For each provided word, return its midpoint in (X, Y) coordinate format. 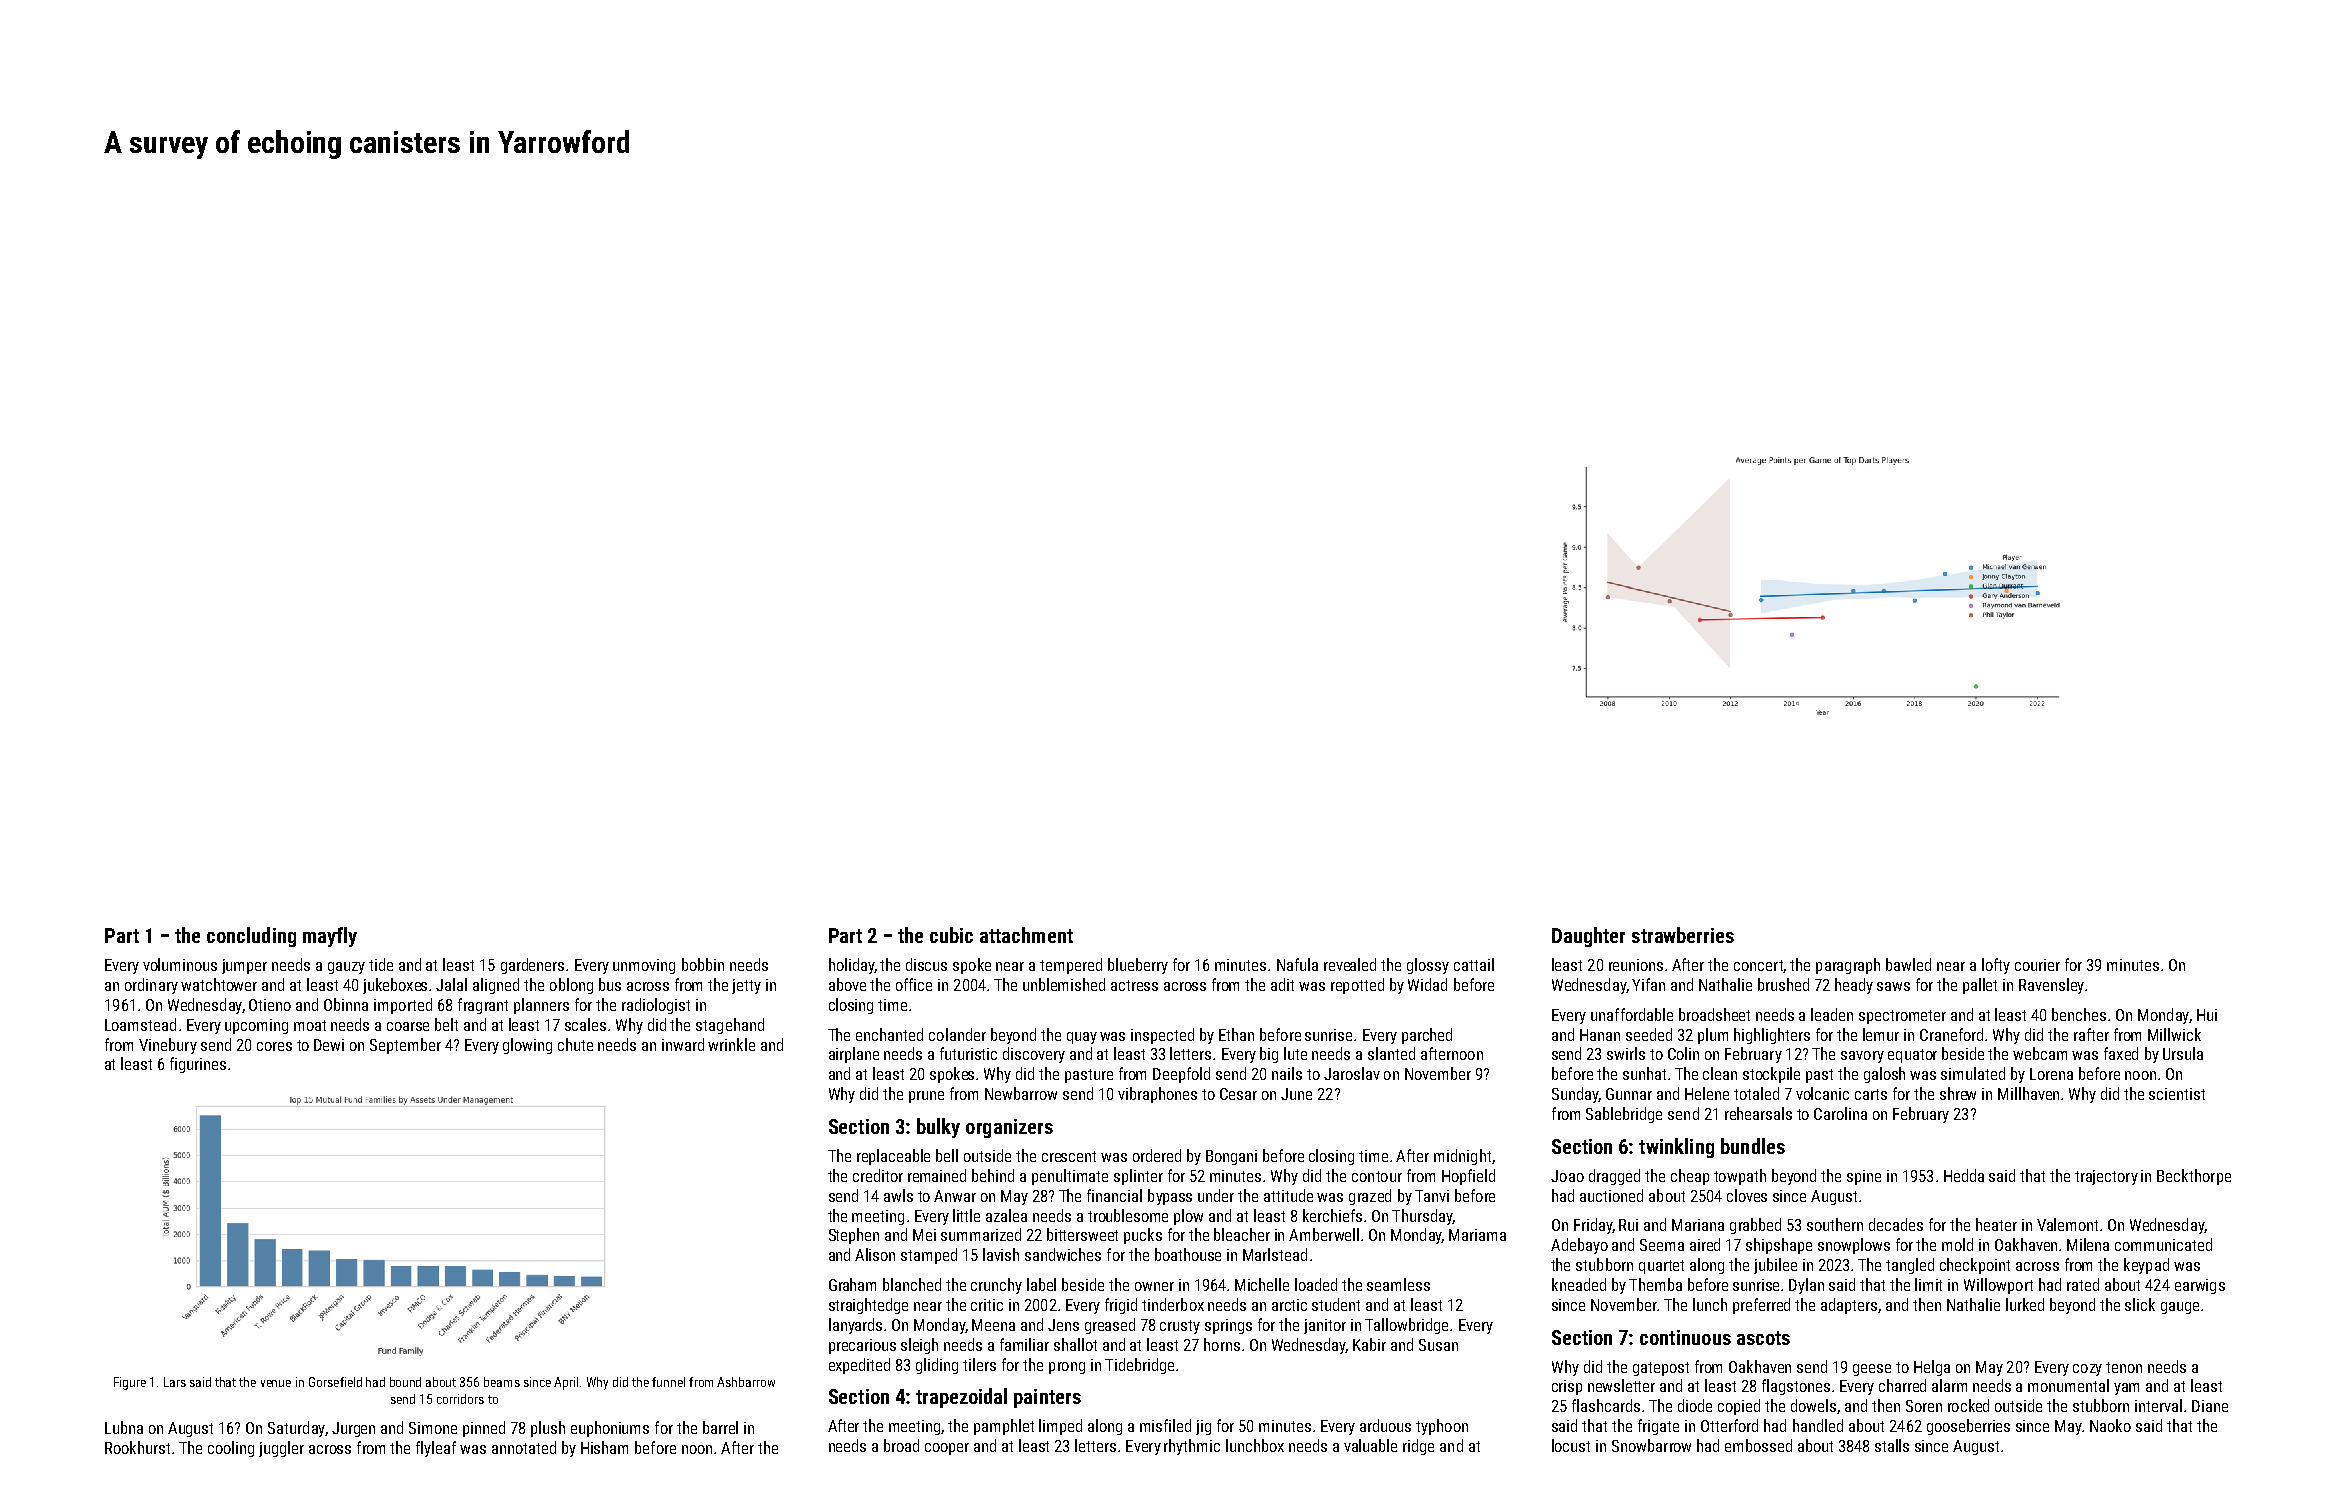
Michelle (1262, 1284)
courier (2037, 965)
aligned (496, 986)
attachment (1026, 935)
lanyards (855, 1326)
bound (405, 1382)
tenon (2124, 1367)
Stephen (854, 1236)
